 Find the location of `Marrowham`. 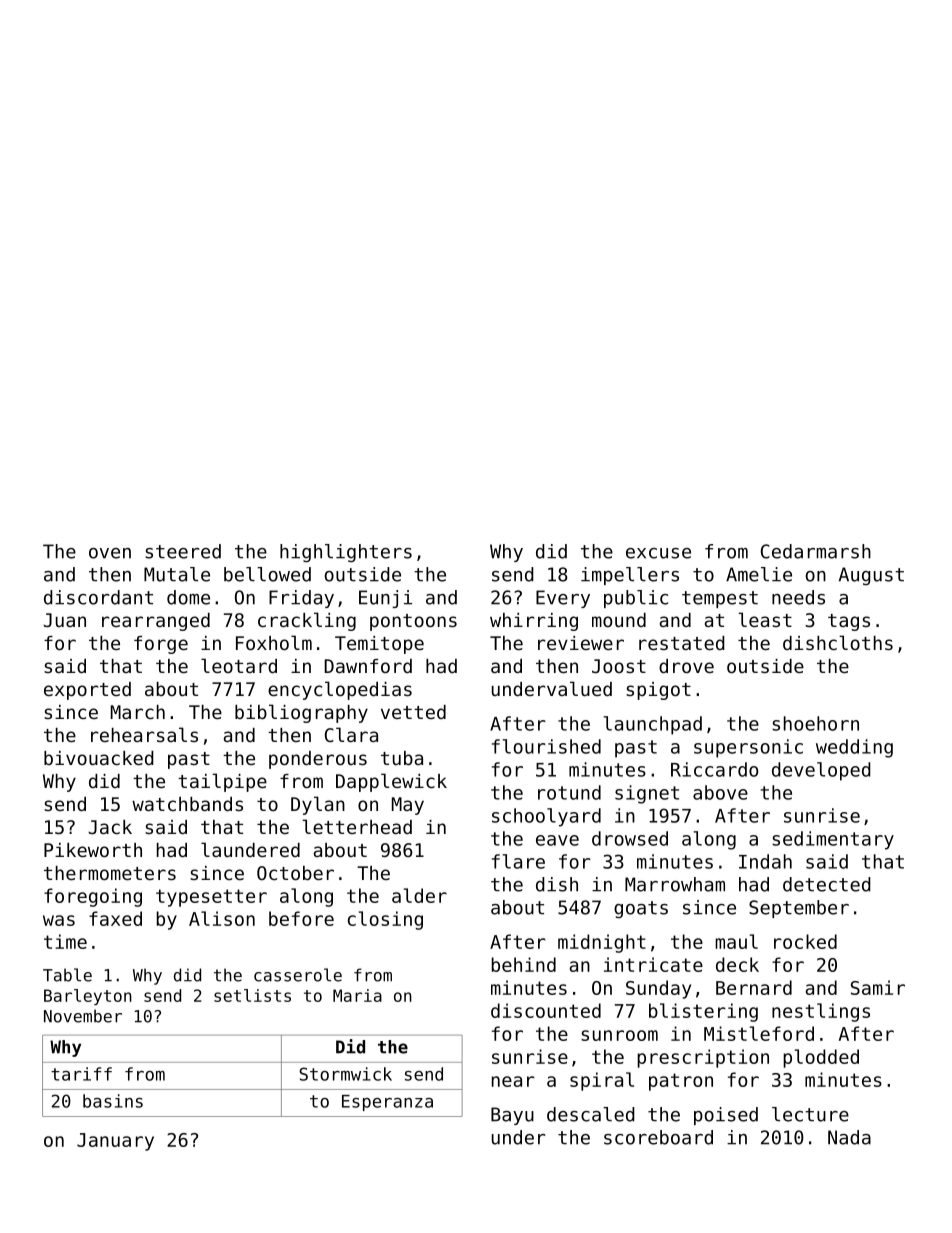

Marrowham is located at coordinates (675, 884).
